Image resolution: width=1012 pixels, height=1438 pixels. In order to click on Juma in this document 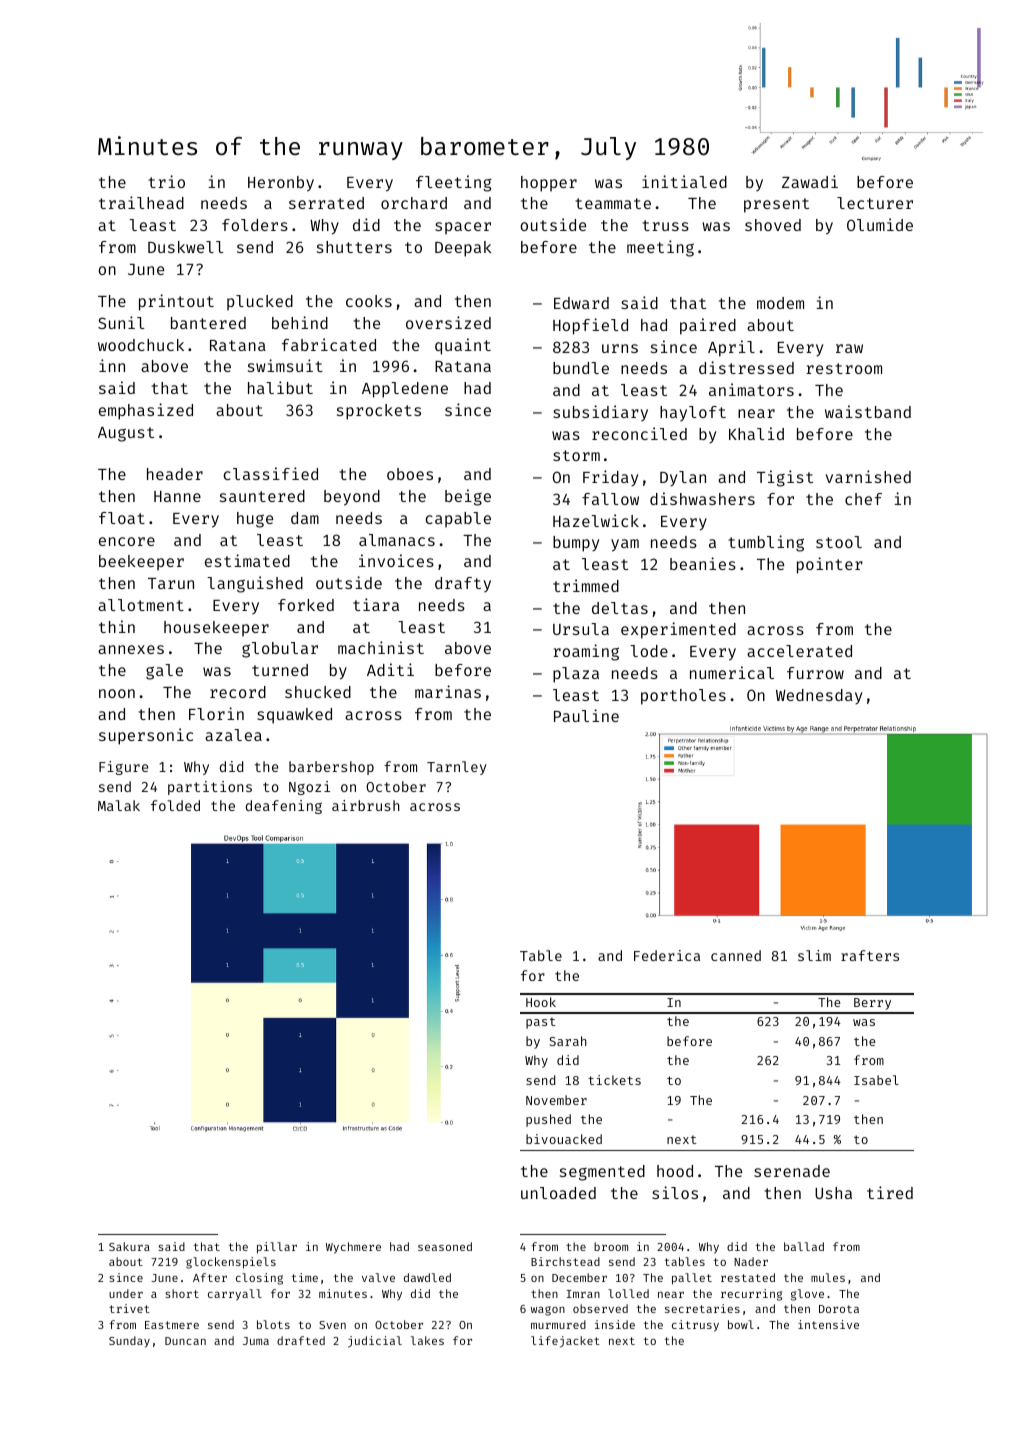, I will do `click(256, 1341)`.
